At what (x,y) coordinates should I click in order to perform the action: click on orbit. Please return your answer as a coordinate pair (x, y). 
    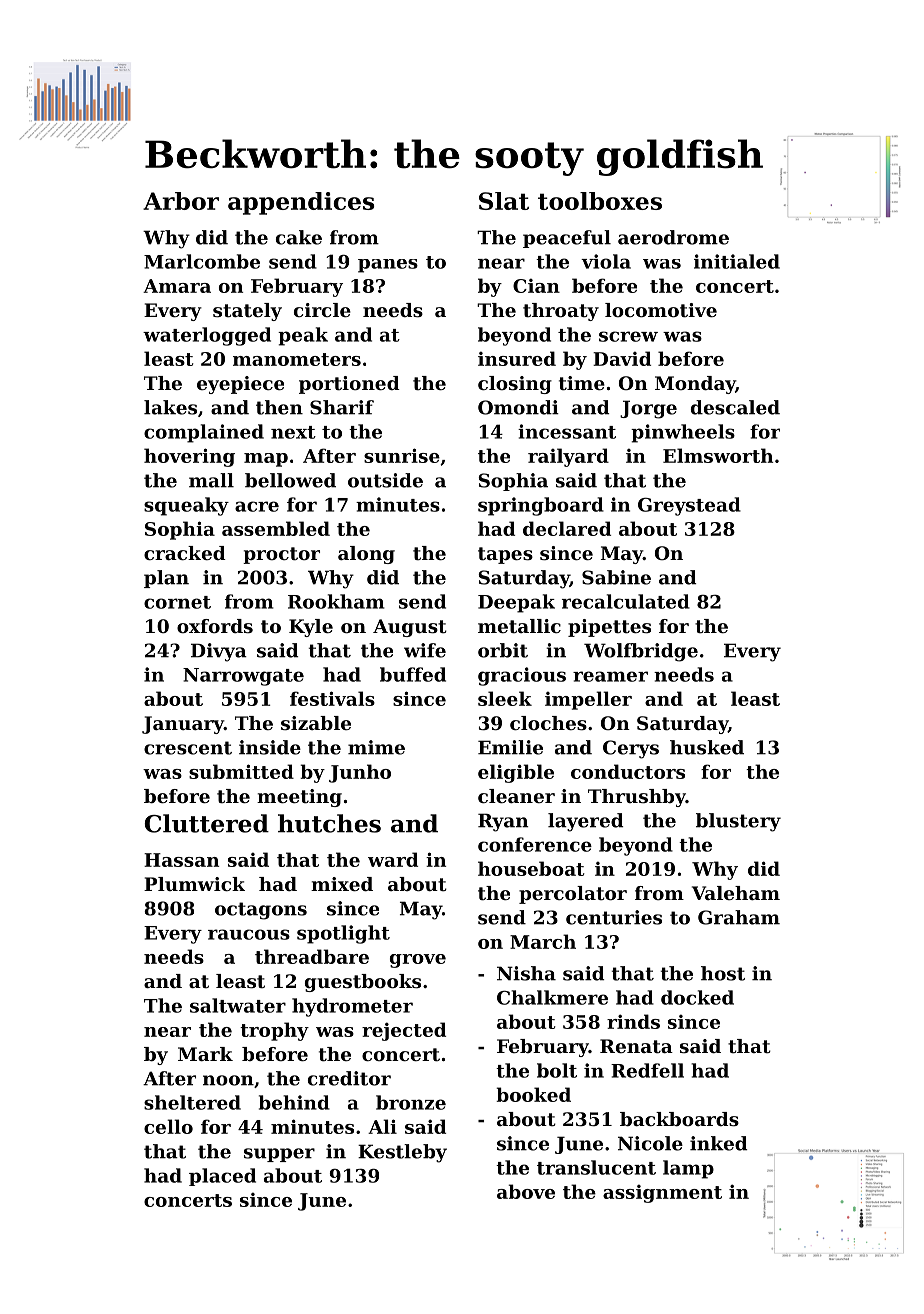
    Looking at the image, I should click on (503, 650).
